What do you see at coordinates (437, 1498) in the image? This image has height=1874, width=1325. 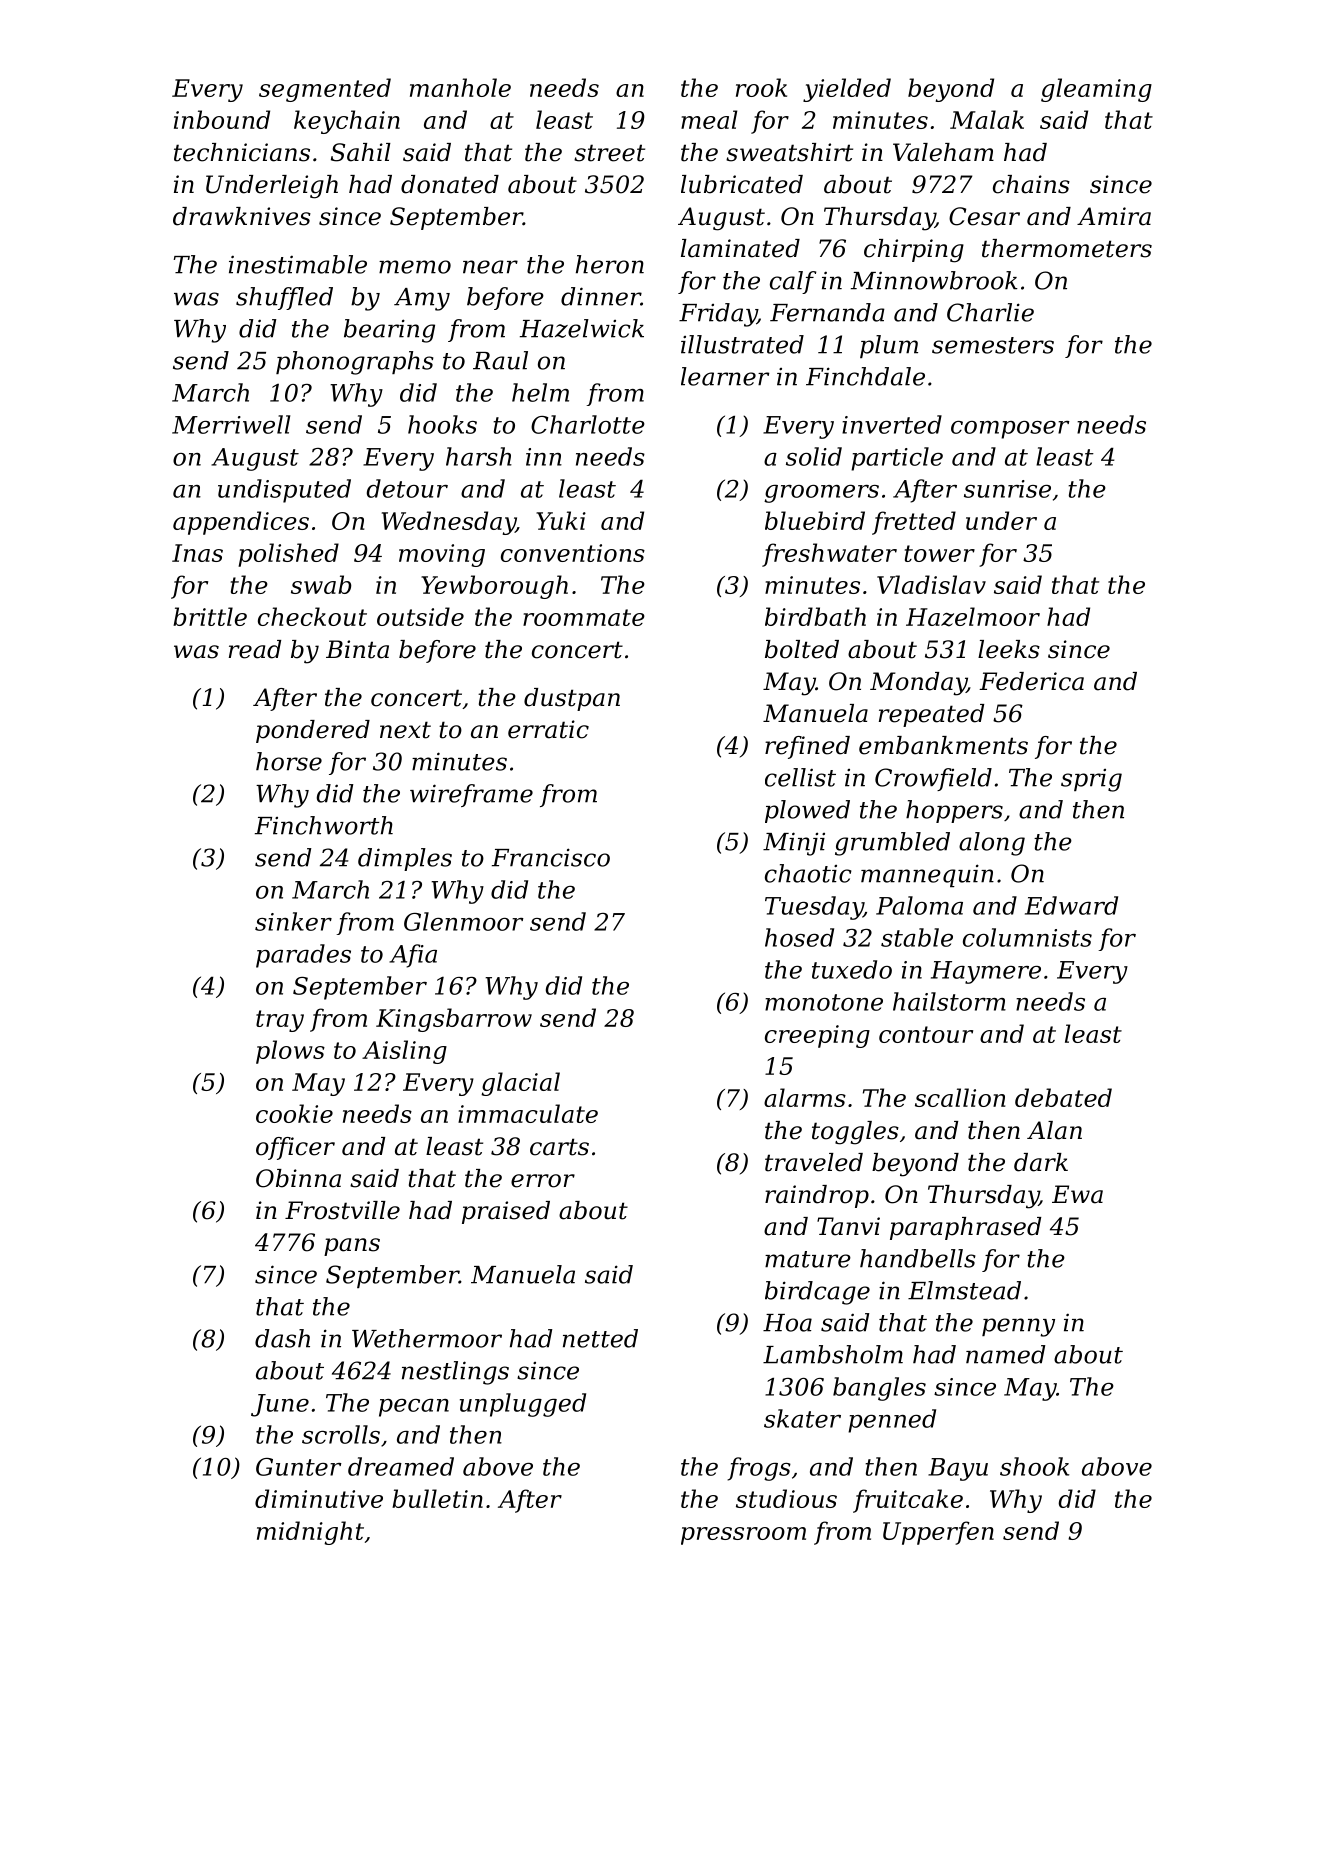 I see `bulletin` at bounding box center [437, 1498].
